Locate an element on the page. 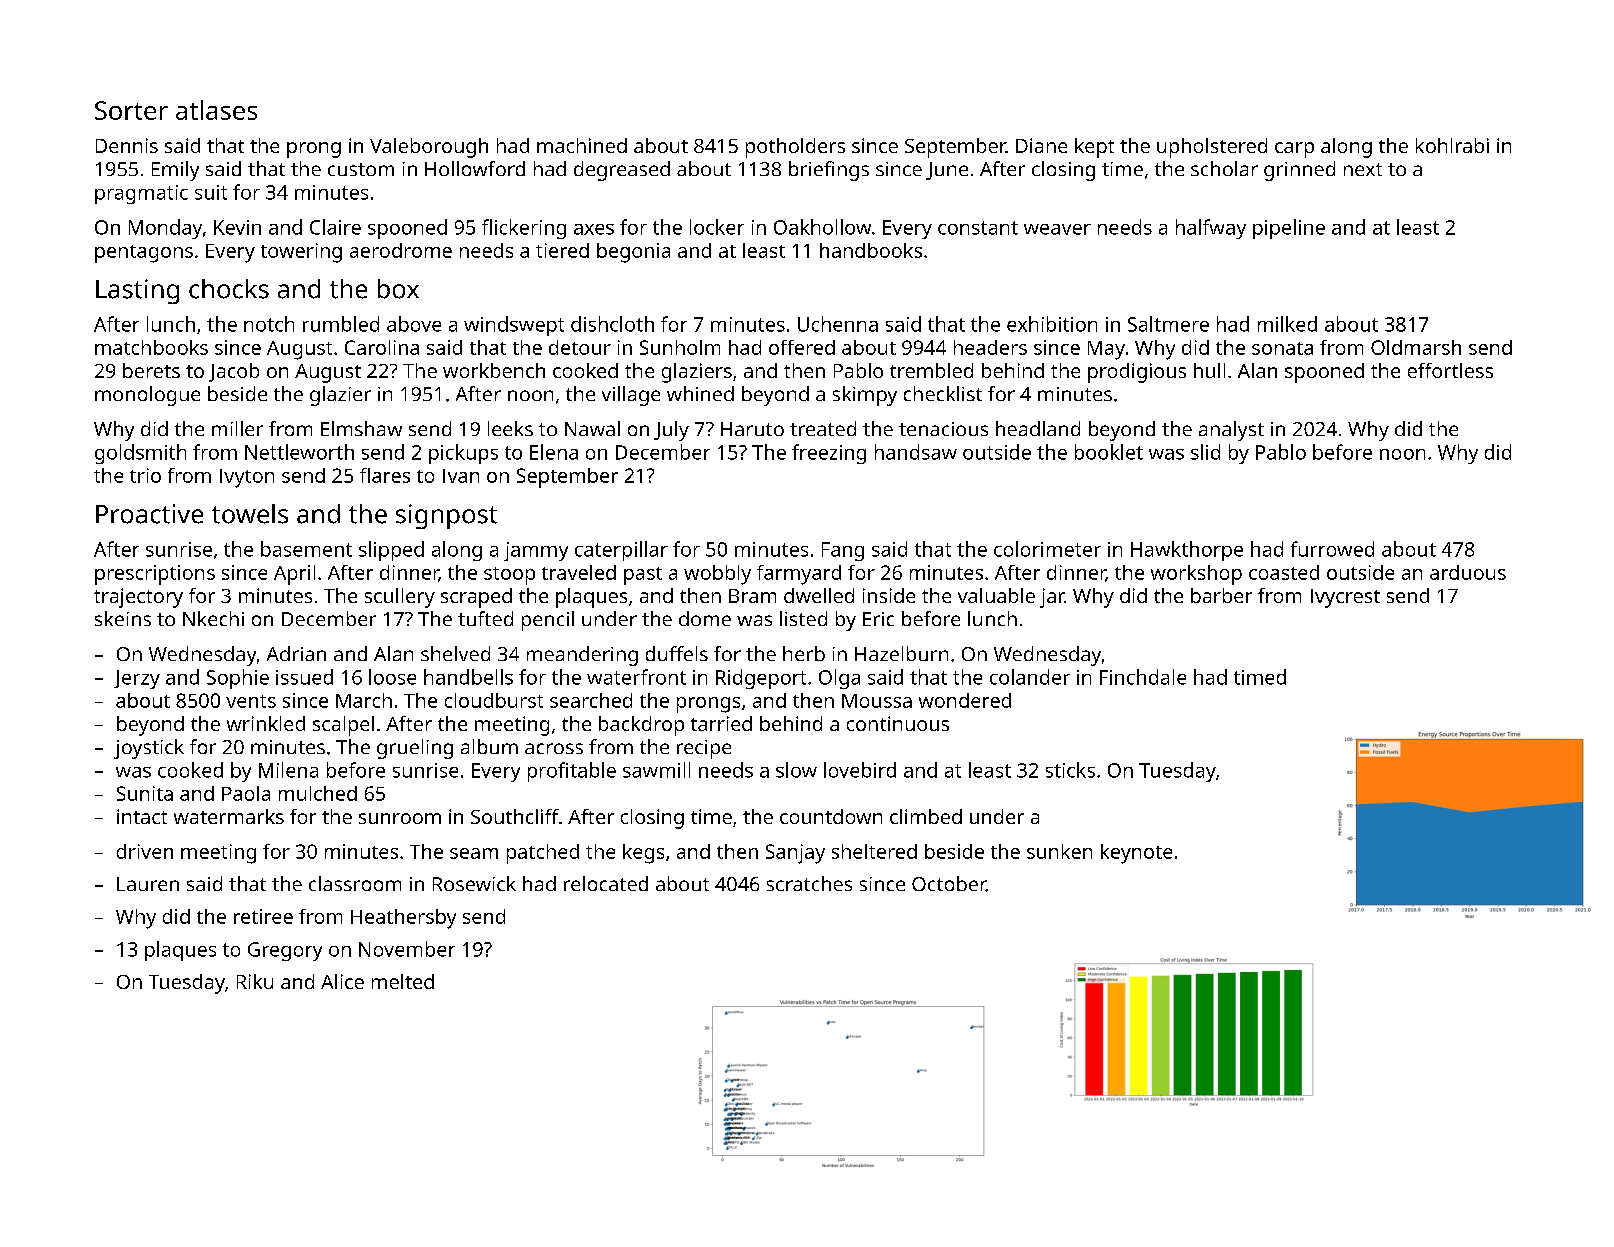 Image resolution: width=1614 pixels, height=1247 pixels. album is located at coordinates (489, 746).
